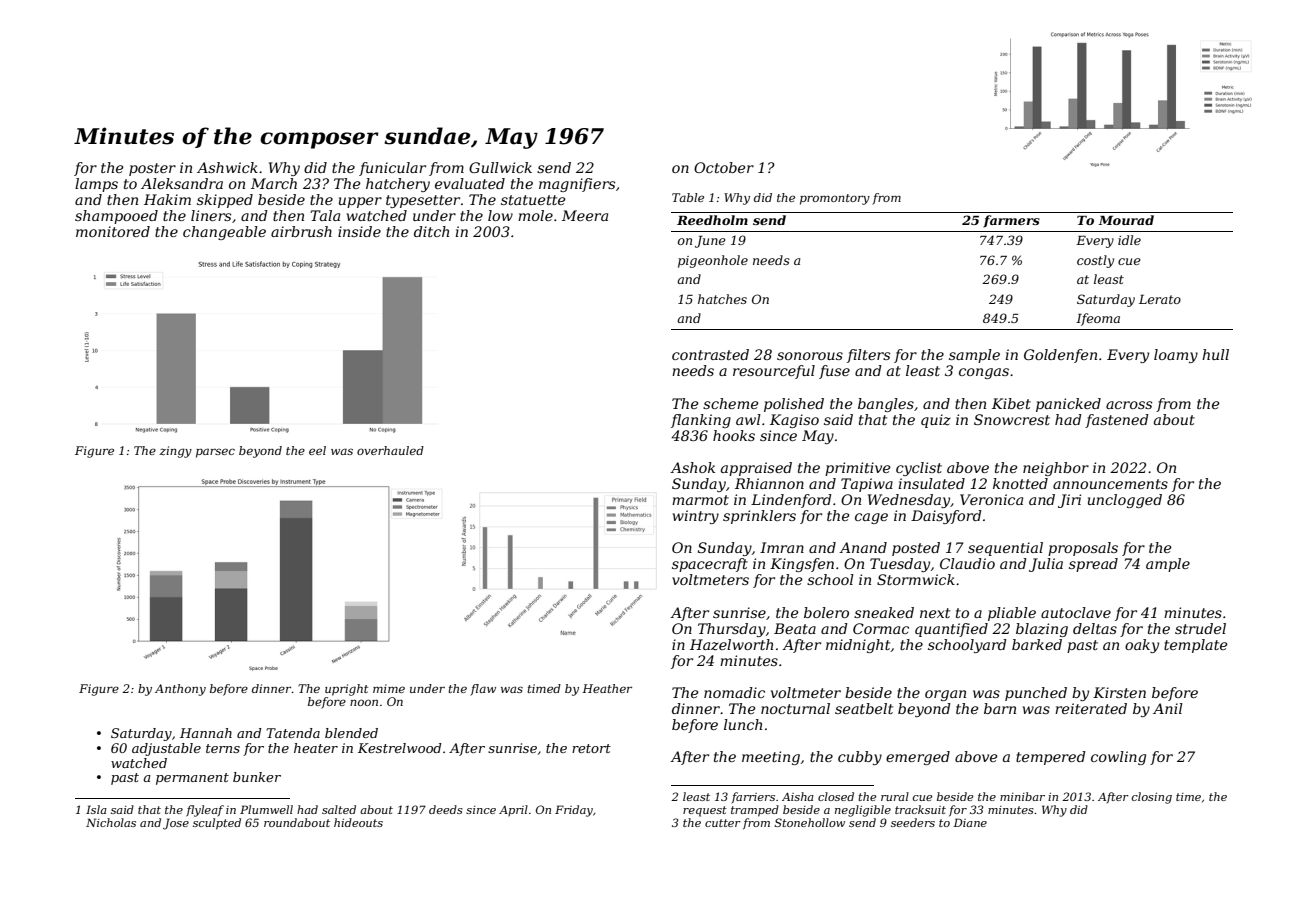 The image size is (1308, 924). Describe the element at coordinates (180, 690) in the page. I see `Anthony` at that location.
